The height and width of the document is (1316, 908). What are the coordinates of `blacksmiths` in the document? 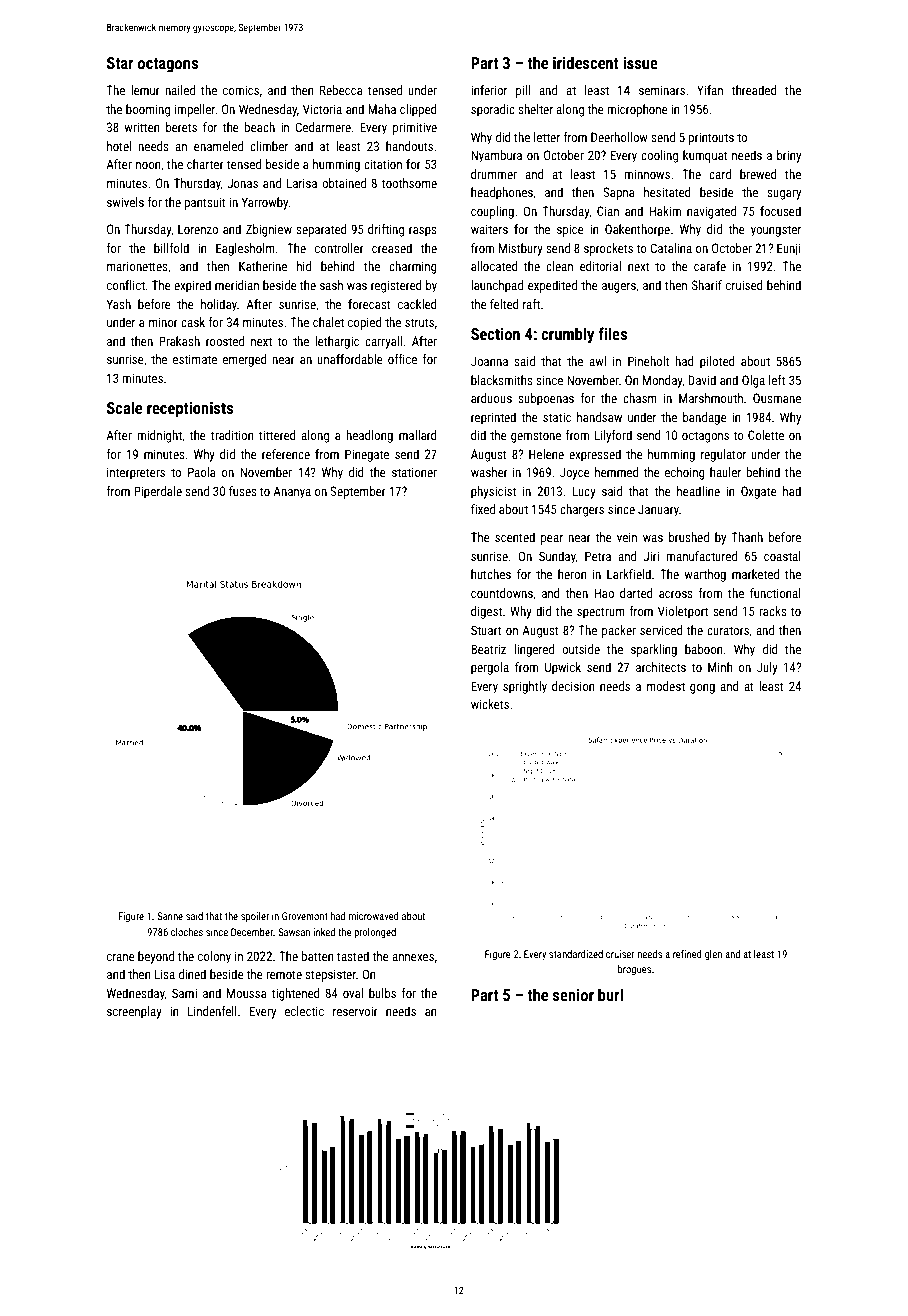 It's located at (502, 380).
